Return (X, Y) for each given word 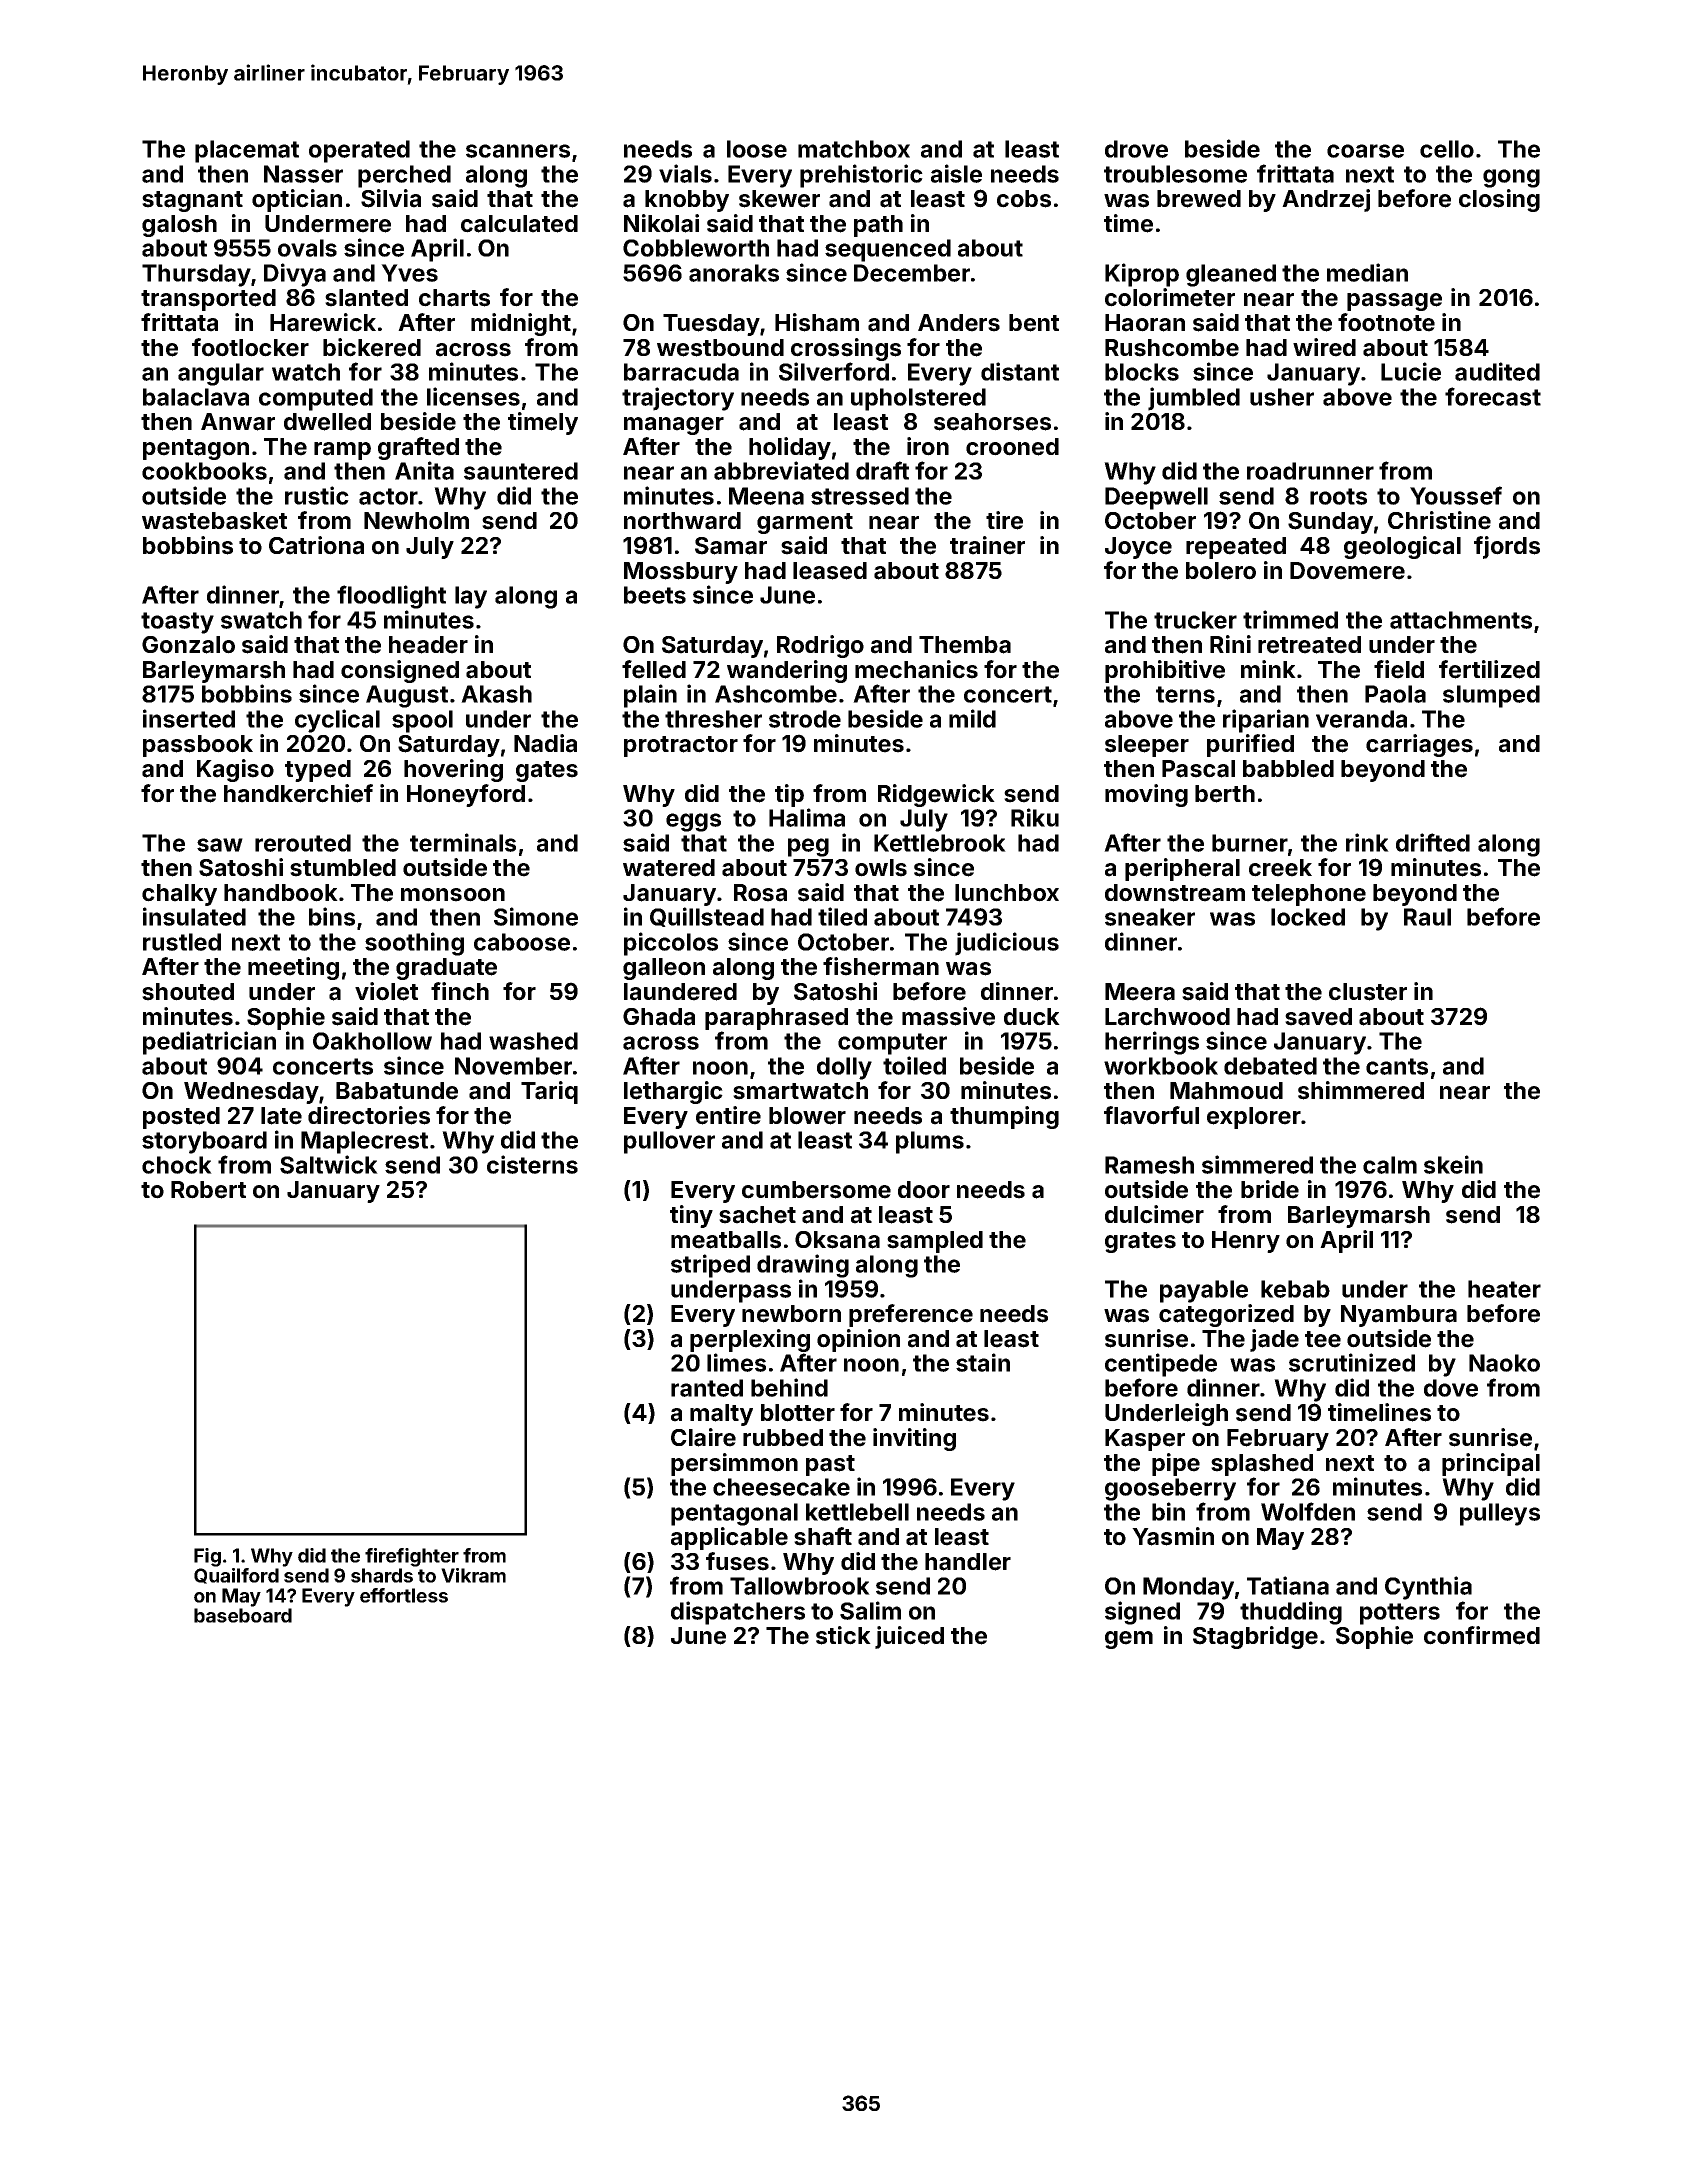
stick (843, 1635)
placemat (247, 151)
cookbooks (204, 471)
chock (177, 1165)
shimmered (1361, 1090)
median (1367, 272)
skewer (779, 199)
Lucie (1411, 371)
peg (808, 847)
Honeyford (466, 795)
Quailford (236, 1576)
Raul (1427, 917)
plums (930, 1142)
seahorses (992, 422)
